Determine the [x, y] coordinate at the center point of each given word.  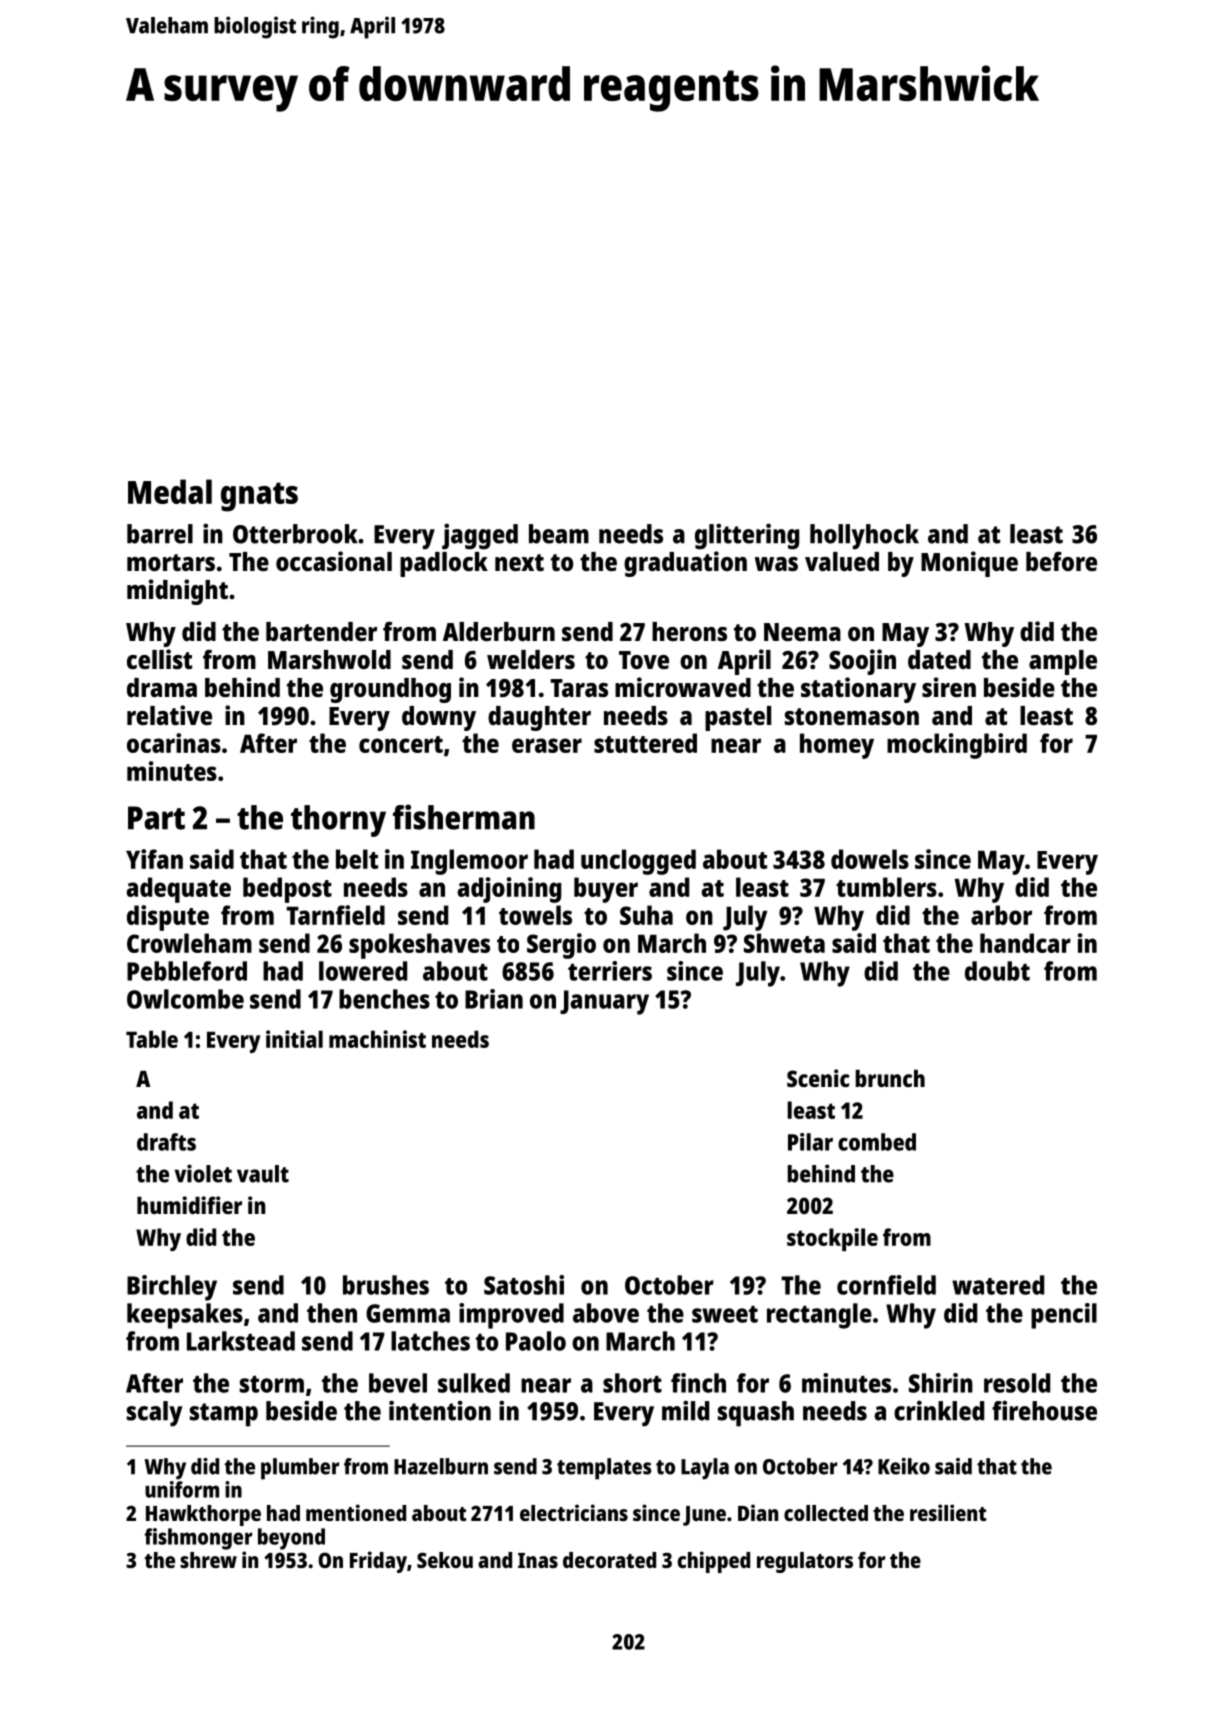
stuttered [645, 743]
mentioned [356, 1512]
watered [998, 1285]
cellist [159, 659]
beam [559, 534]
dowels [870, 859]
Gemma [408, 1313]
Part [156, 818]
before [1061, 561]
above [606, 1313]
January [604, 1002]
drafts [166, 1142]
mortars [171, 562]
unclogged [638, 862]
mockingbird [957, 746]
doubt [997, 971]
